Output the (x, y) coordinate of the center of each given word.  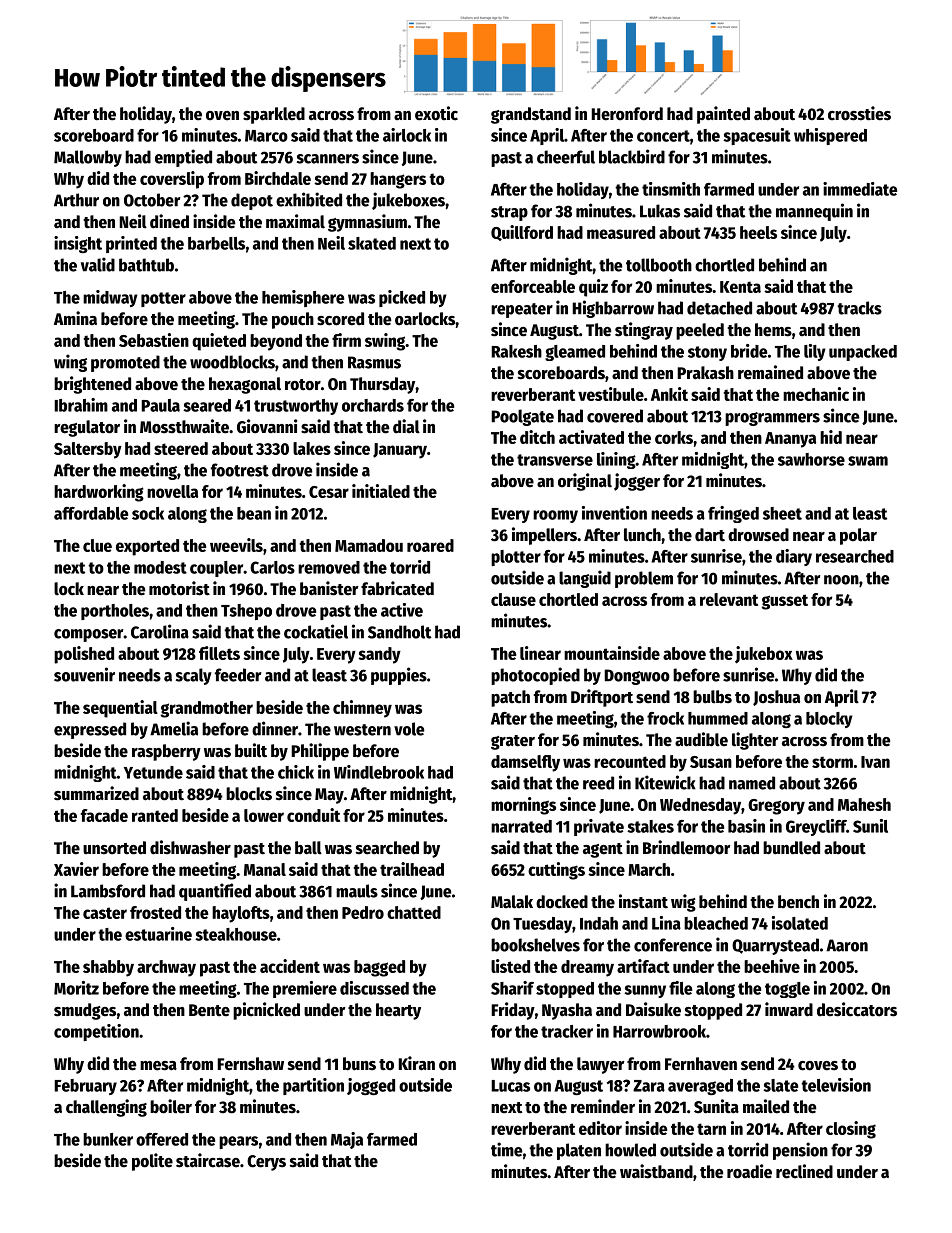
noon (841, 580)
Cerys (266, 1163)
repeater (522, 310)
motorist (179, 588)
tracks (859, 308)
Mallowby (88, 158)
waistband (656, 1171)
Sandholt (400, 632)
